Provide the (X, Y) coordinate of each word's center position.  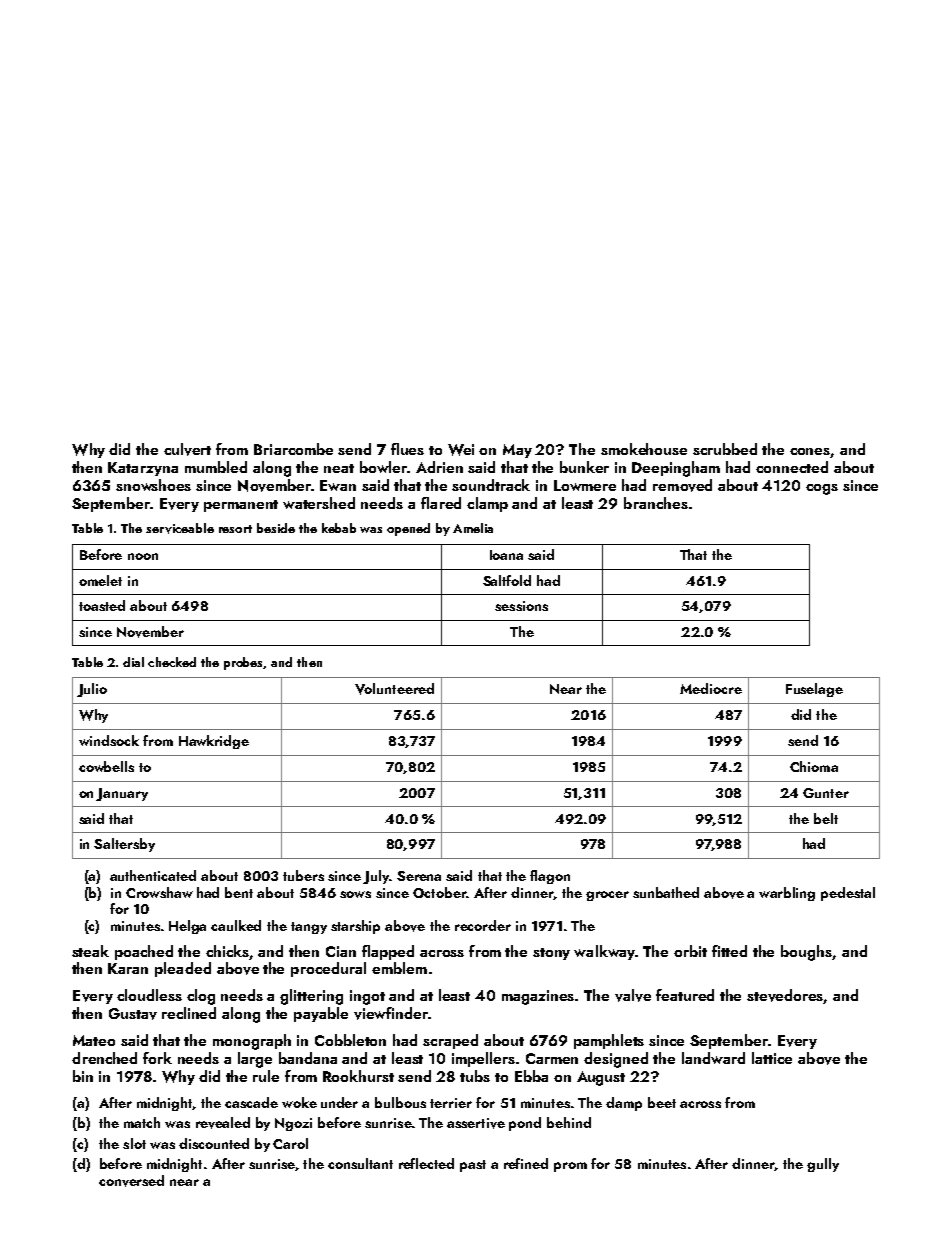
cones (810, 453)
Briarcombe (293, 449)
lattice (772, 1058)
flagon (550, 877)
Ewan (338, 485)
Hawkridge (214, 742)
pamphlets (609, 1041)
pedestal (848, 894)
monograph (252, 1042)
